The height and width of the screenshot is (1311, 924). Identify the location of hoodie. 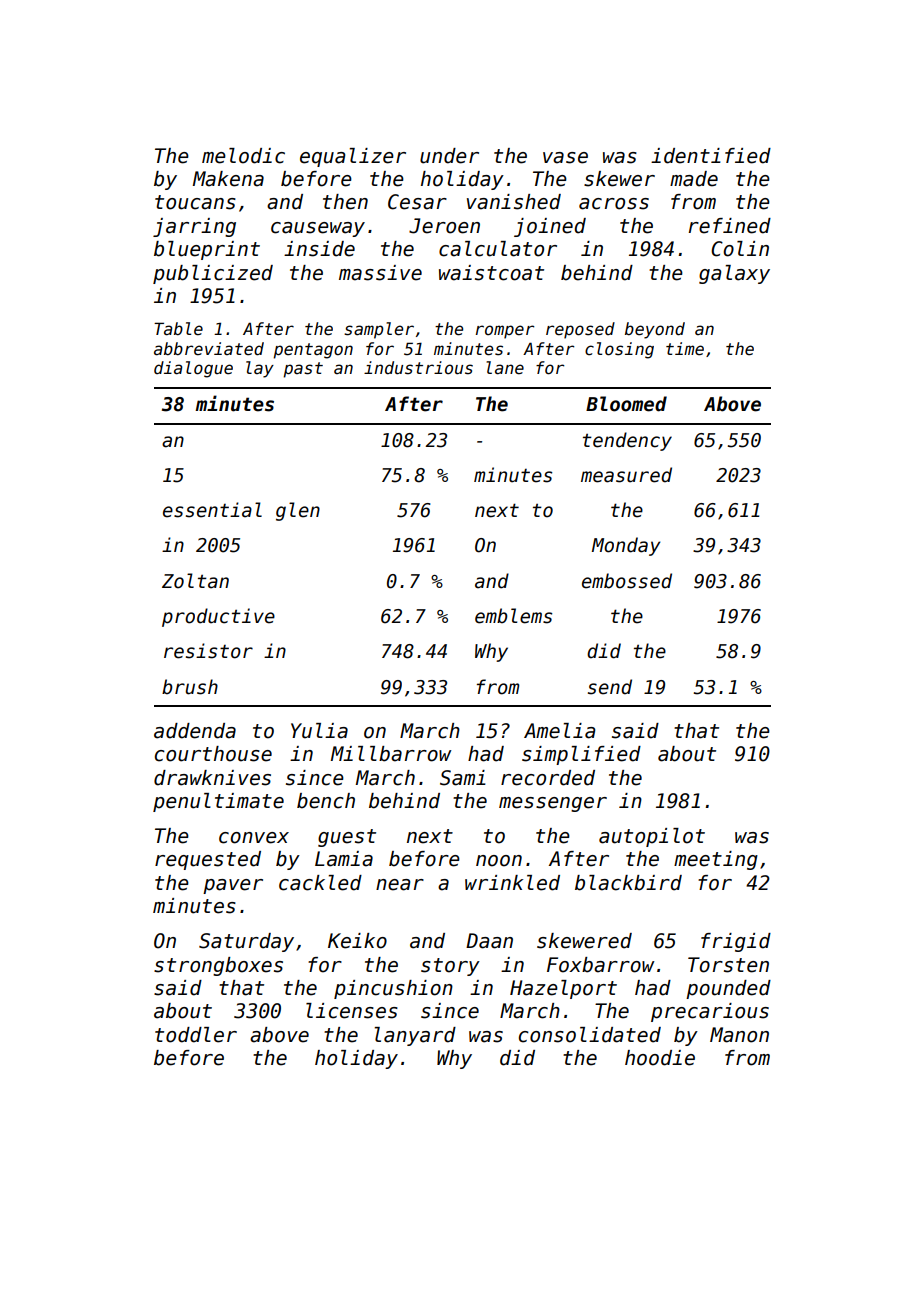
(660, 1058).
